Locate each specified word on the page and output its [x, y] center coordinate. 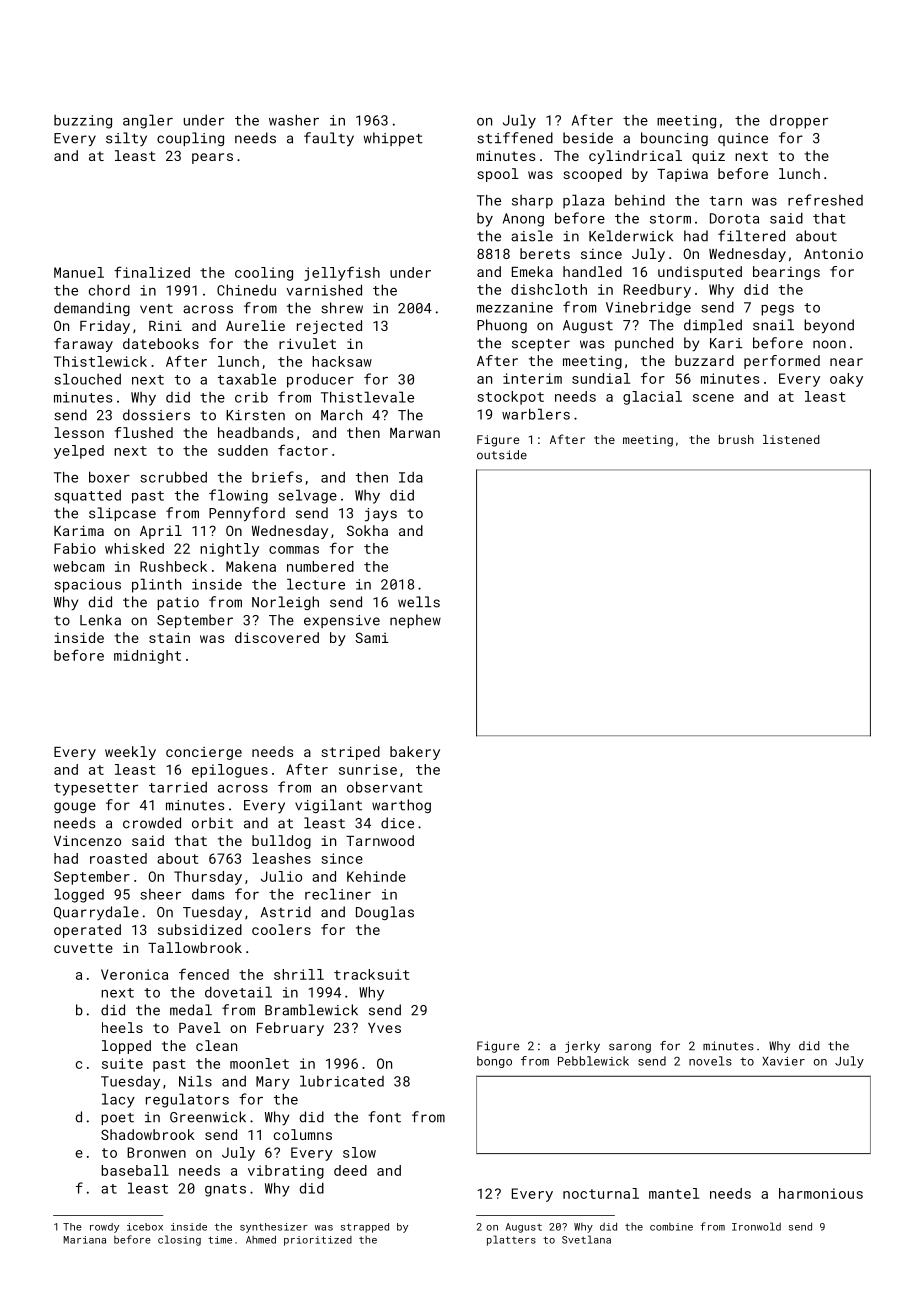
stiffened [515, 138]
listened [791, 439]
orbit [212, 823]
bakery [415, 753]
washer [294, 120]
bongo [494, 1062]
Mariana [85, 1240]
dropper [799, 121]
